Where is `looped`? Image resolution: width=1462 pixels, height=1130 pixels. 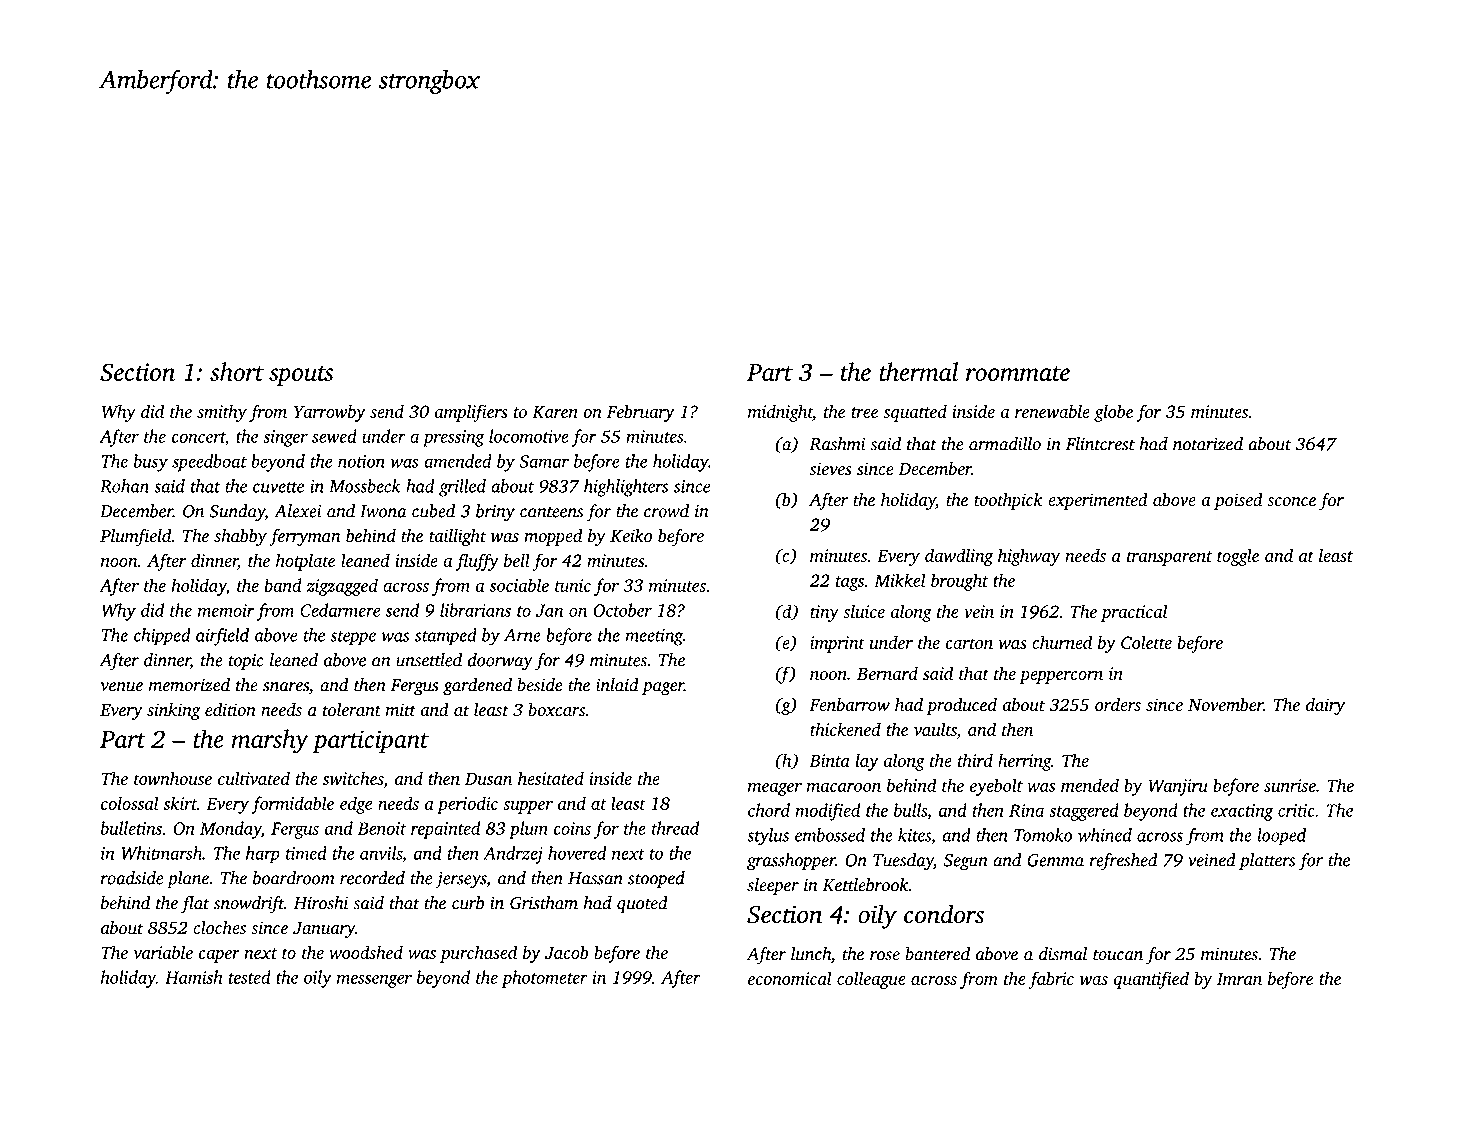
looped is located at coordinates (1281, 837).
